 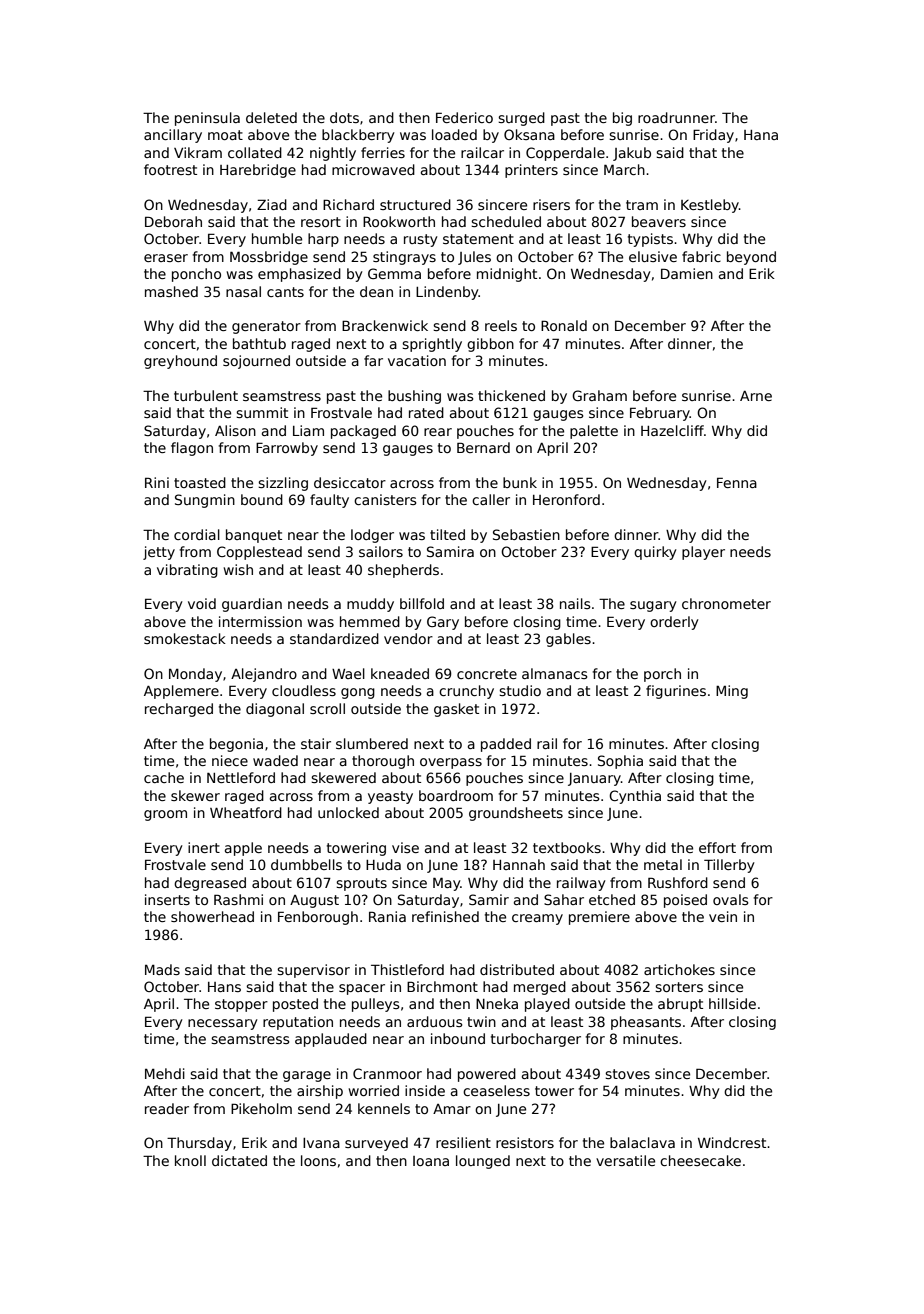 I want to click on Lindenby, so click(x=447, y=293).
